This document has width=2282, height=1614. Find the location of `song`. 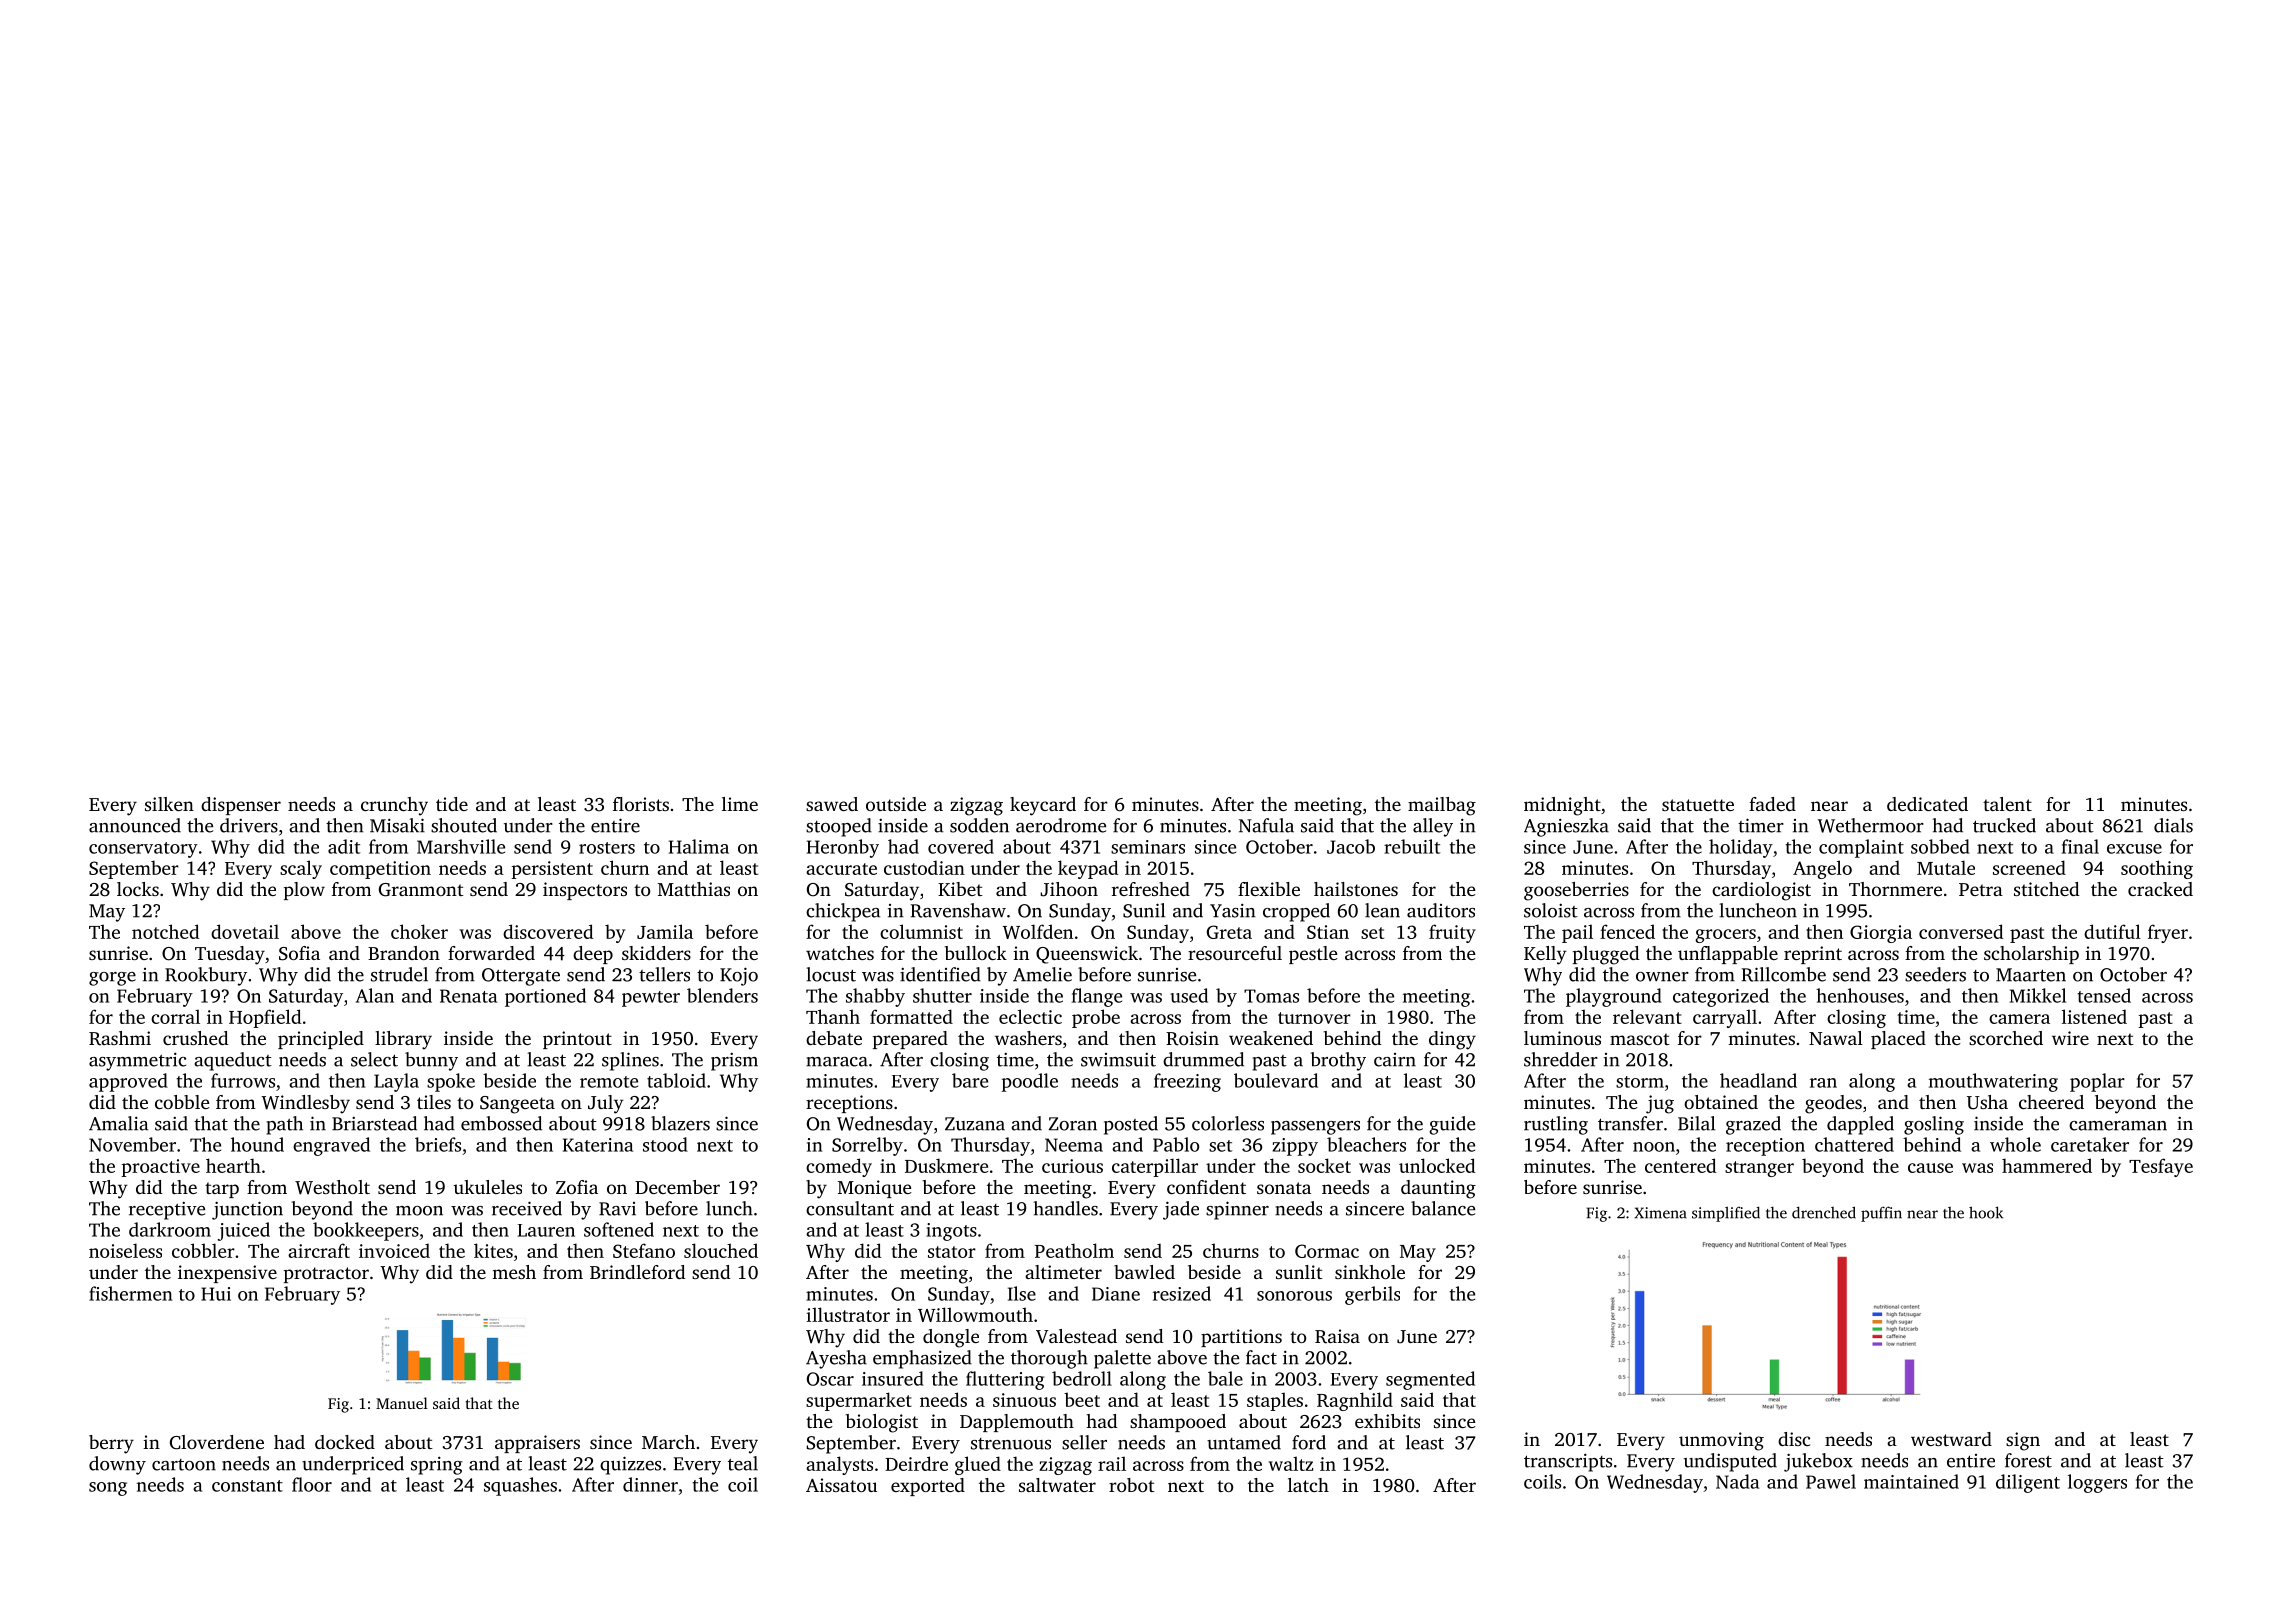

song is located at coordinates (108, 1489).
